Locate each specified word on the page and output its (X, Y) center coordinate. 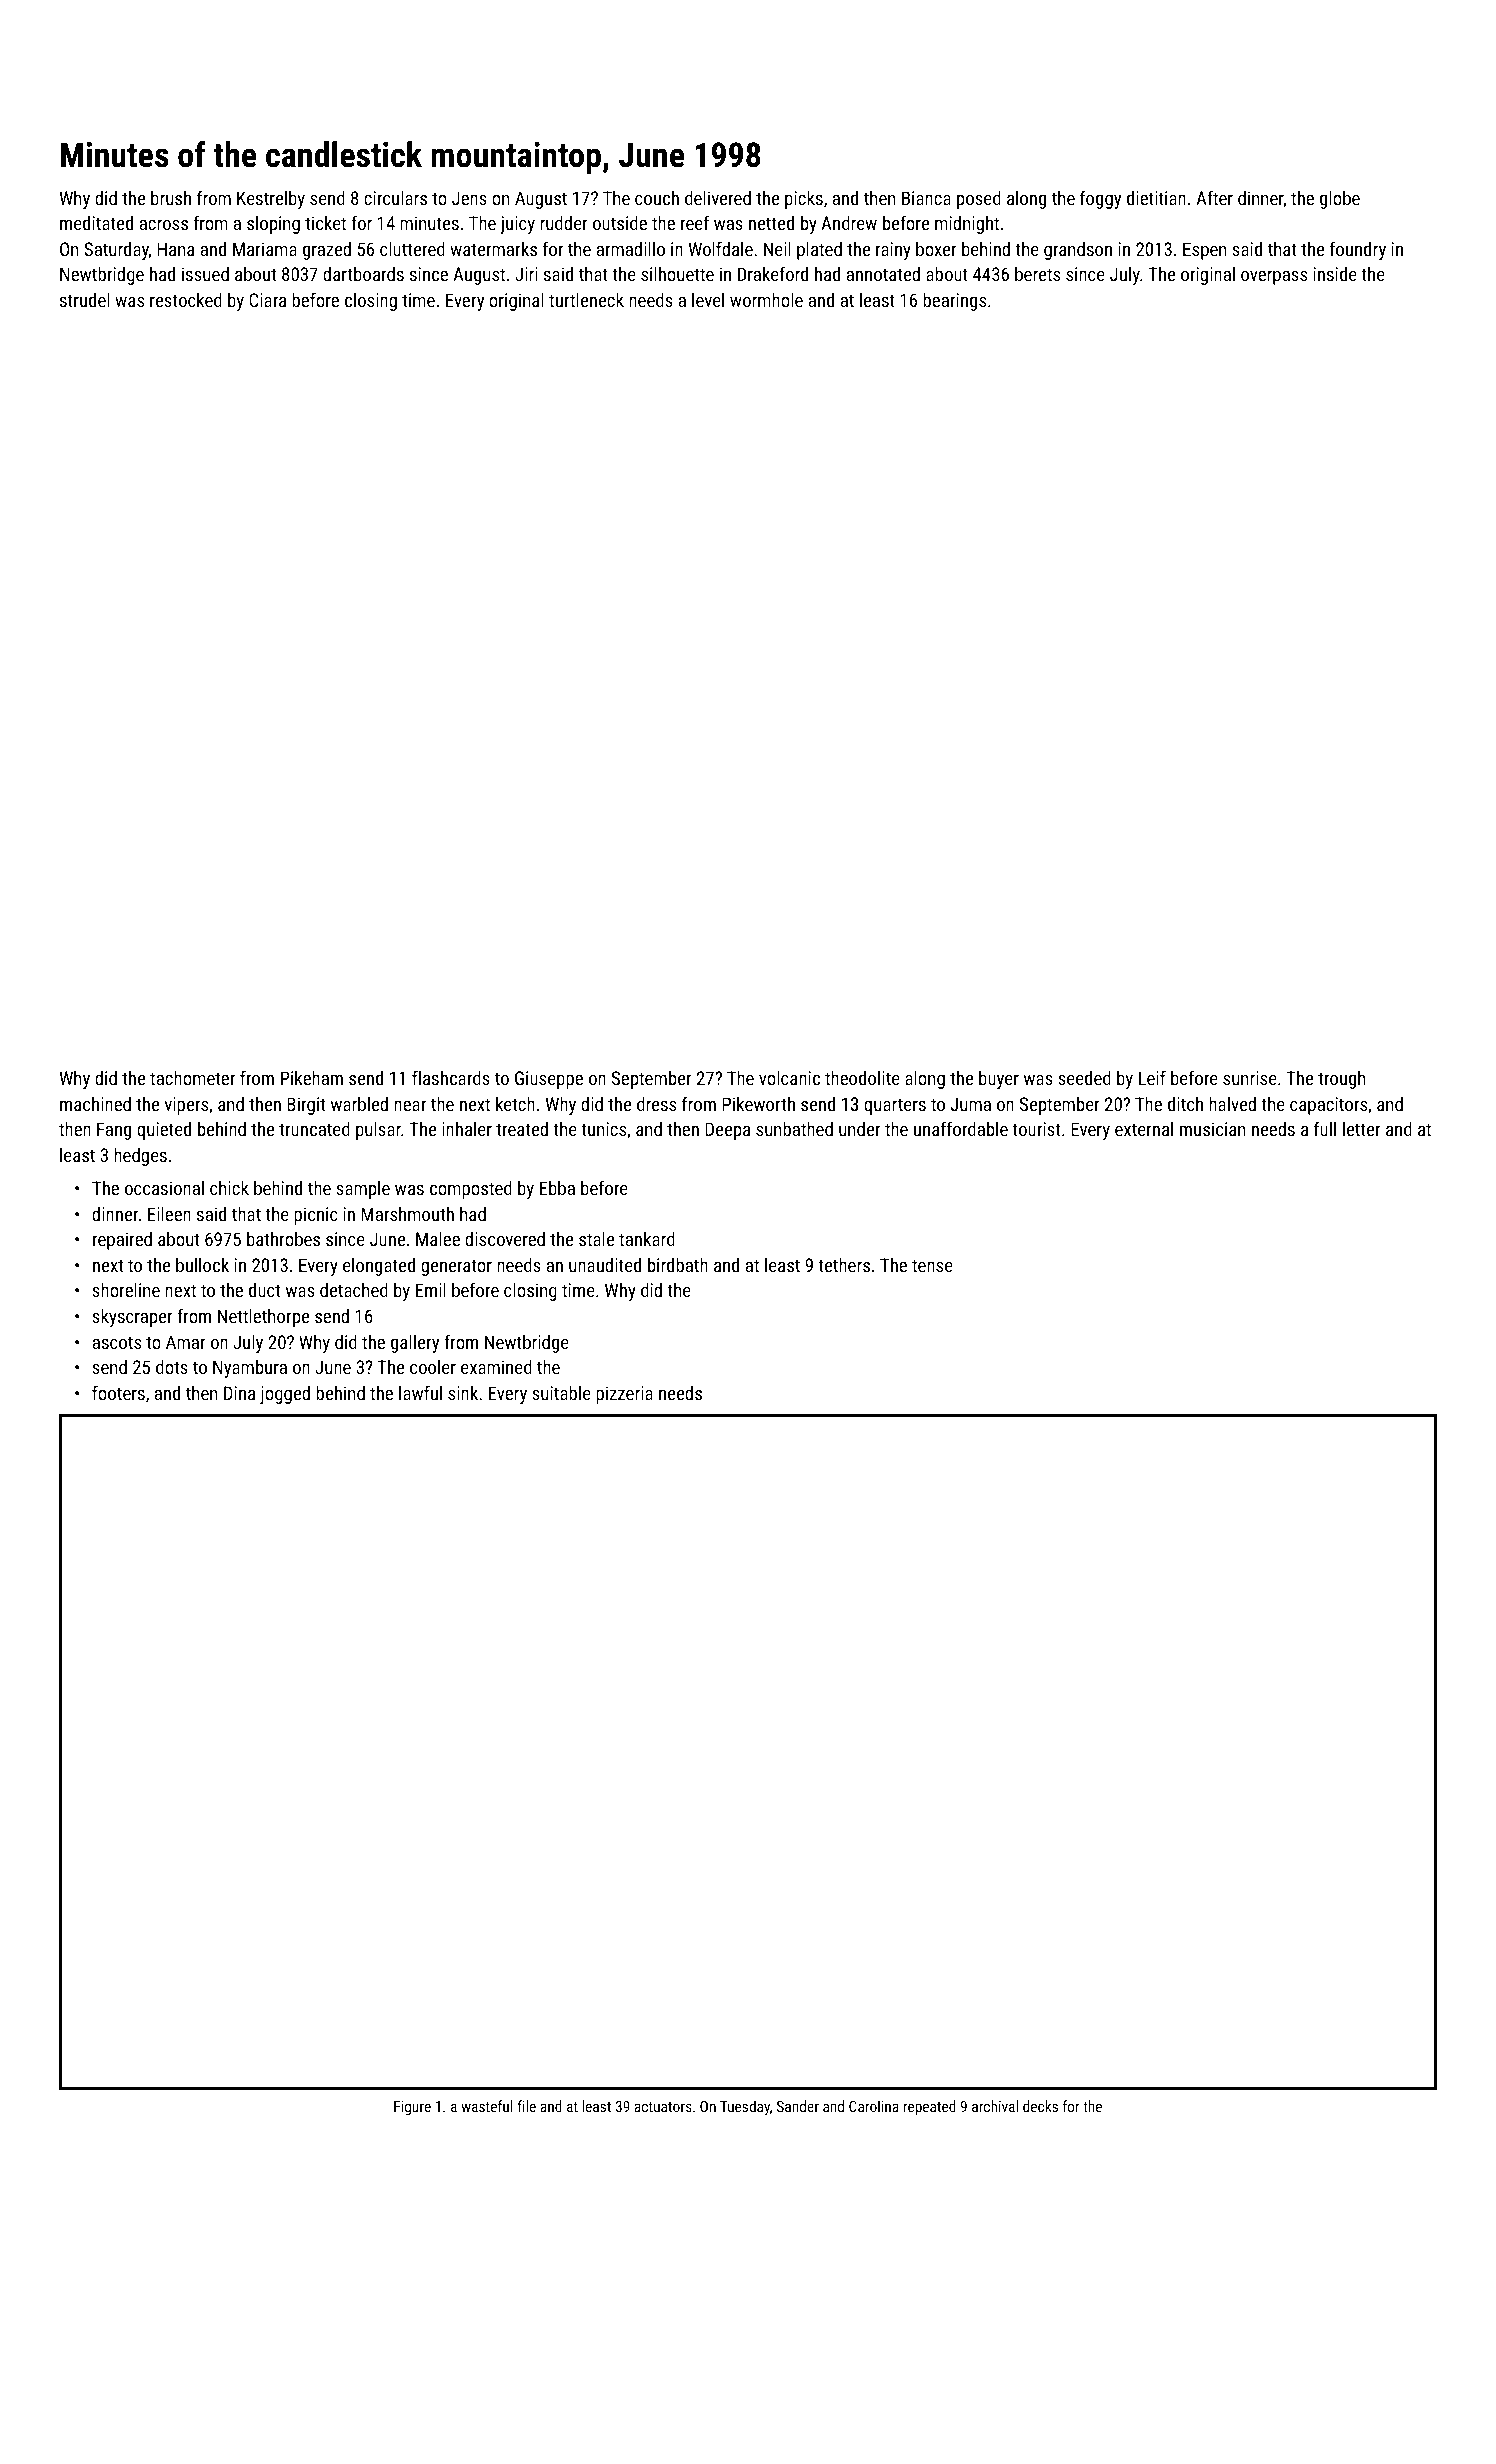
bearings (954, 302)
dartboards (363, 274)
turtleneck (586, 300)
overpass (1274, 278)
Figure (412, 2108)
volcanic (789, 1078)
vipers (186, 1106)
